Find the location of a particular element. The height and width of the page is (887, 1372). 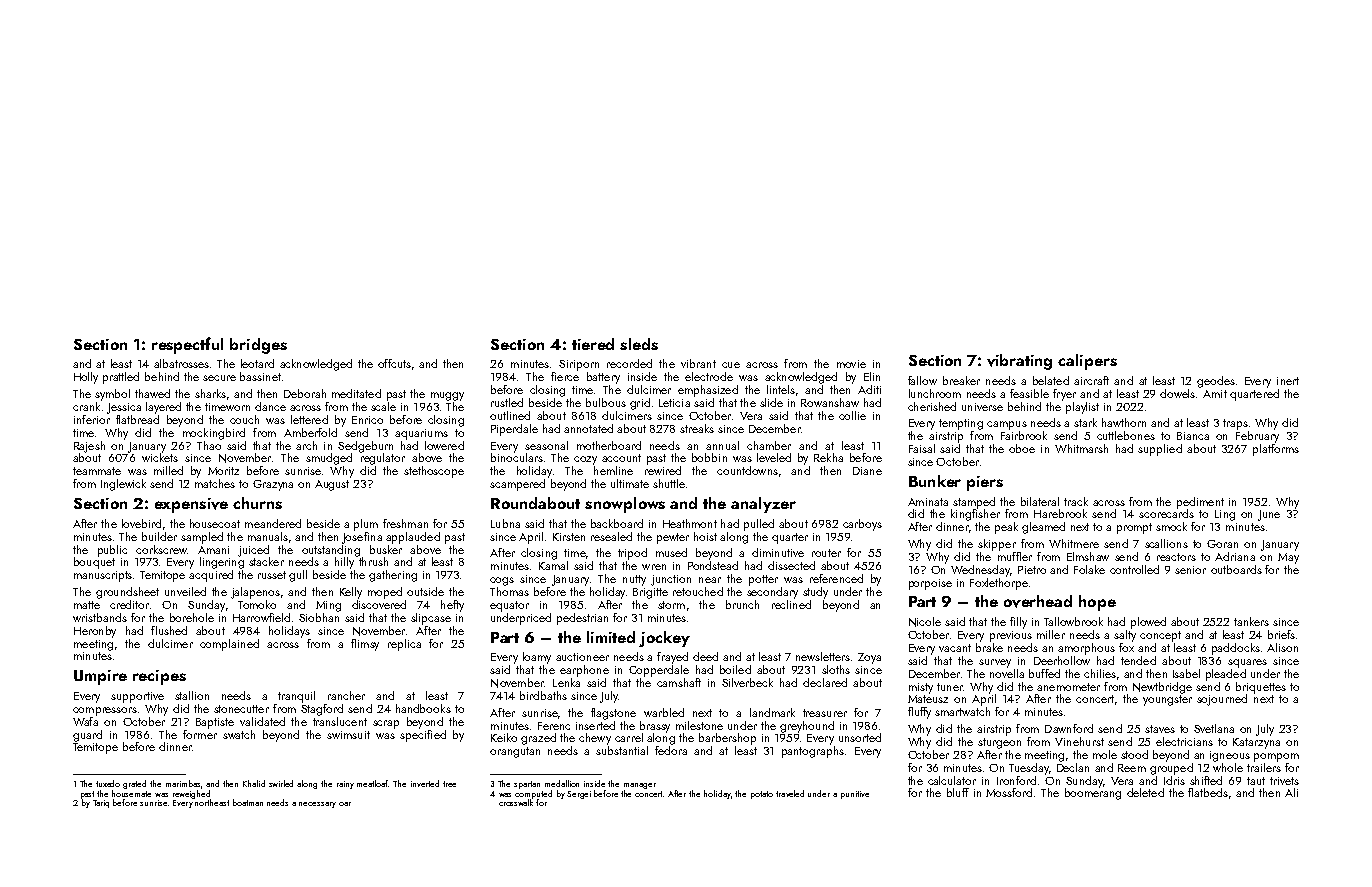

Tallowbrook is located at coordinates (1073, 621).
